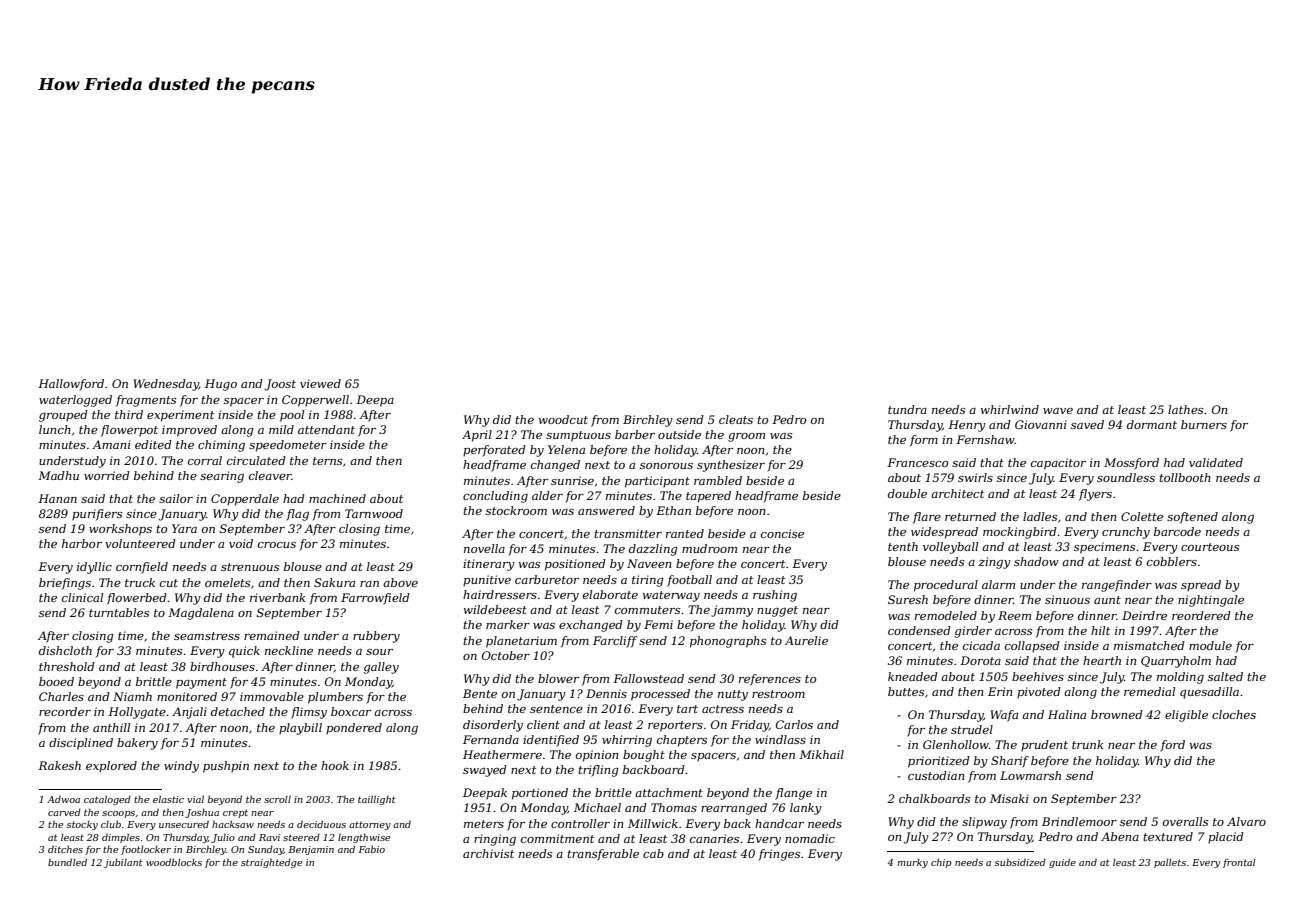  Describe the element at coordinates (1149, 645) in the image. I see `mismatched` at that location.
